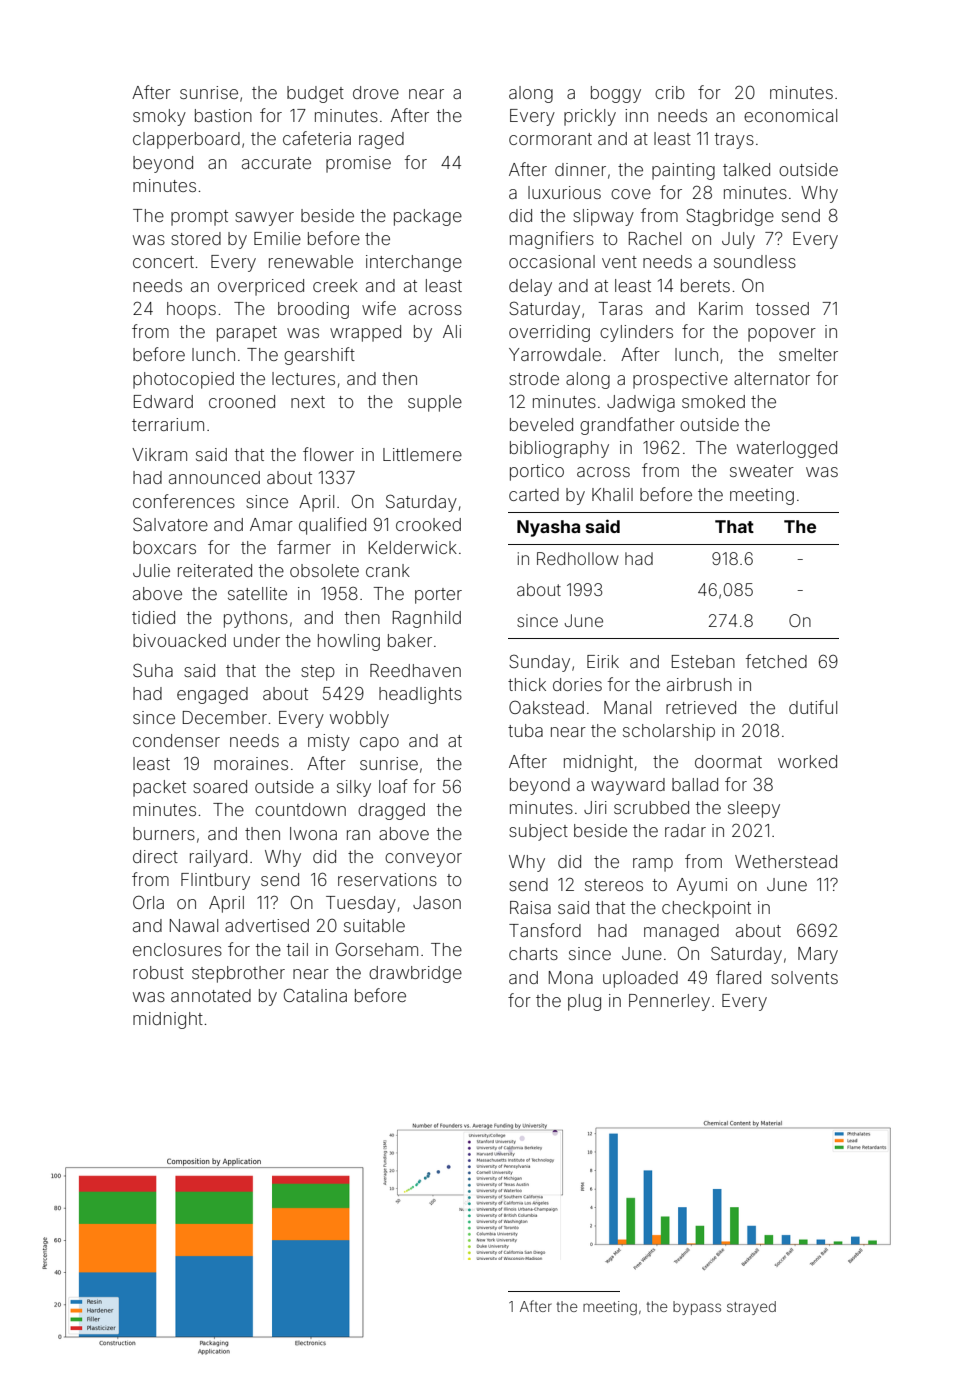  What do you see at coordinates (670, 92) in the page?
I see `crib` at bounding box center [670, 92].
